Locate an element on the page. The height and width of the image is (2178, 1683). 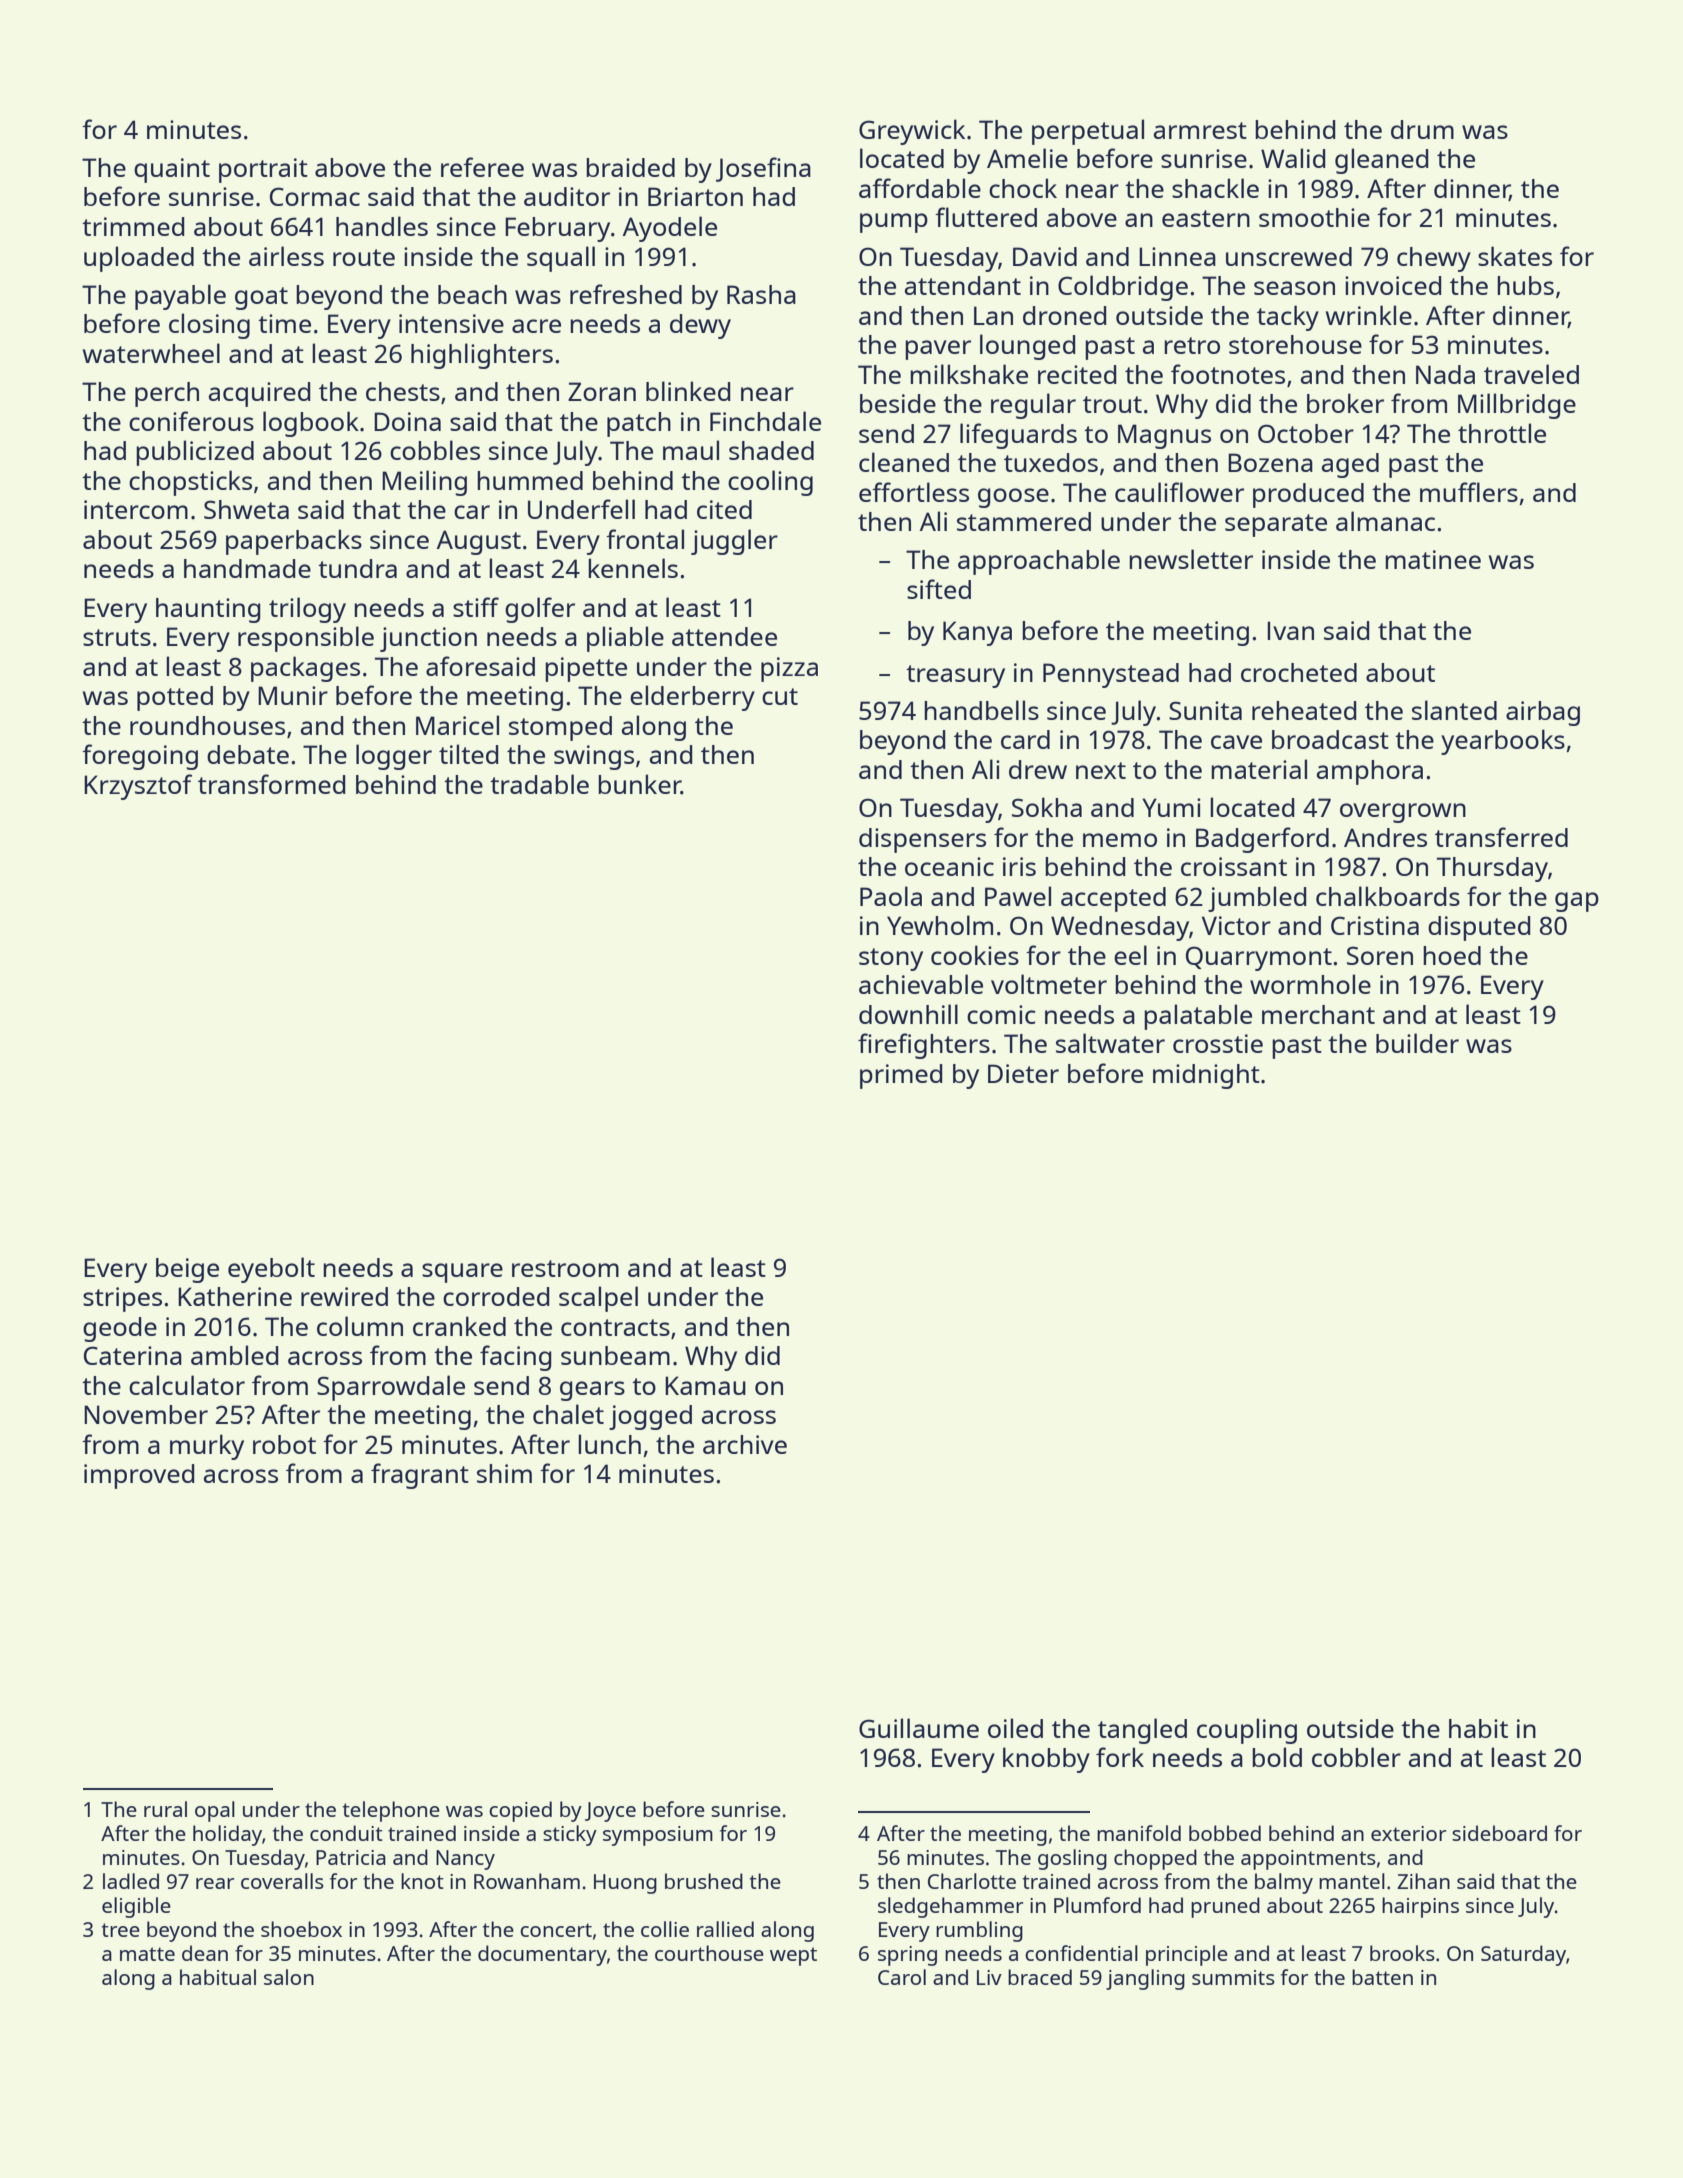
crocheted is located at coordinates (1299, 672).
